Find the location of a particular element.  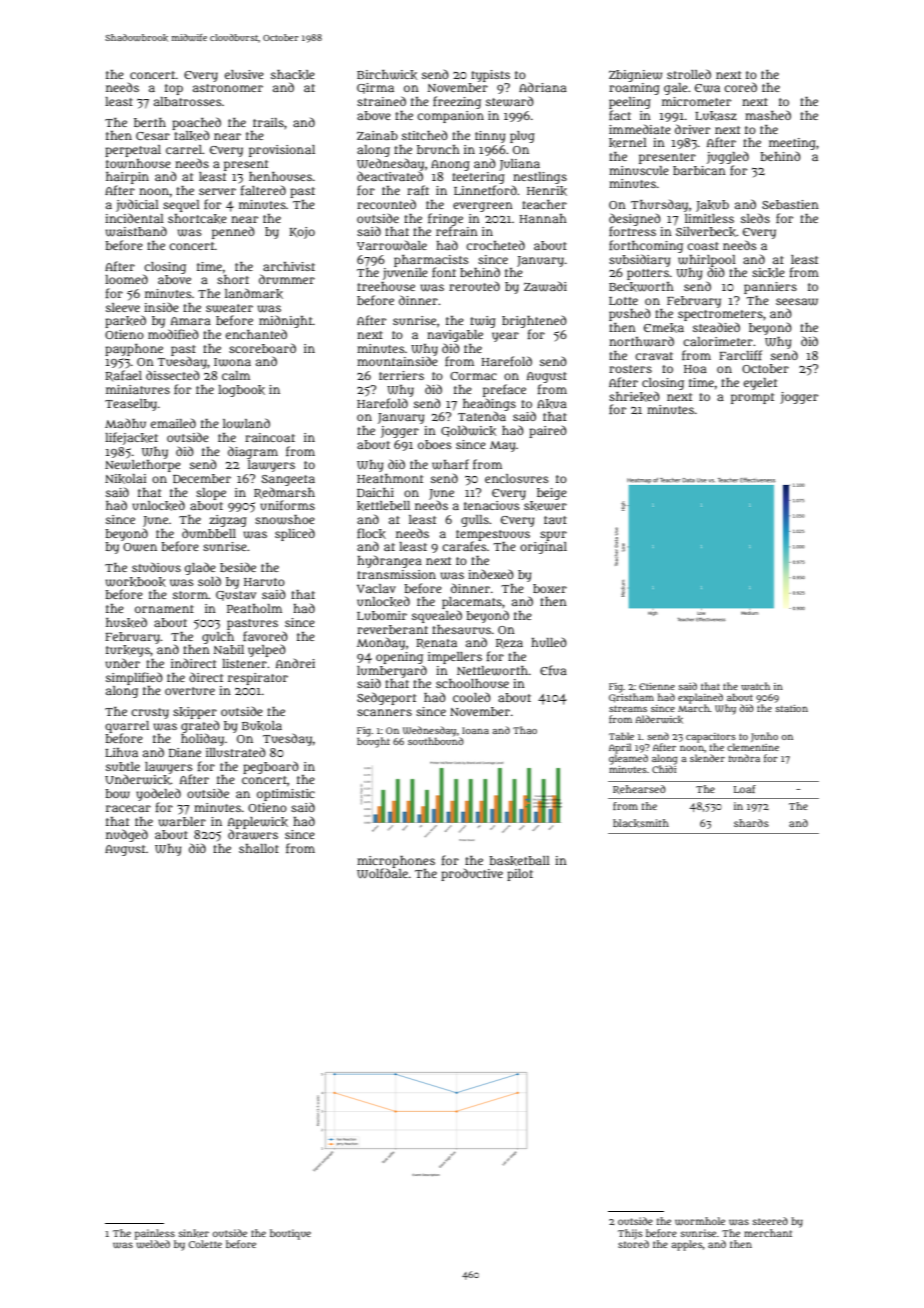

basketball is located at coordinates (519, 861).
